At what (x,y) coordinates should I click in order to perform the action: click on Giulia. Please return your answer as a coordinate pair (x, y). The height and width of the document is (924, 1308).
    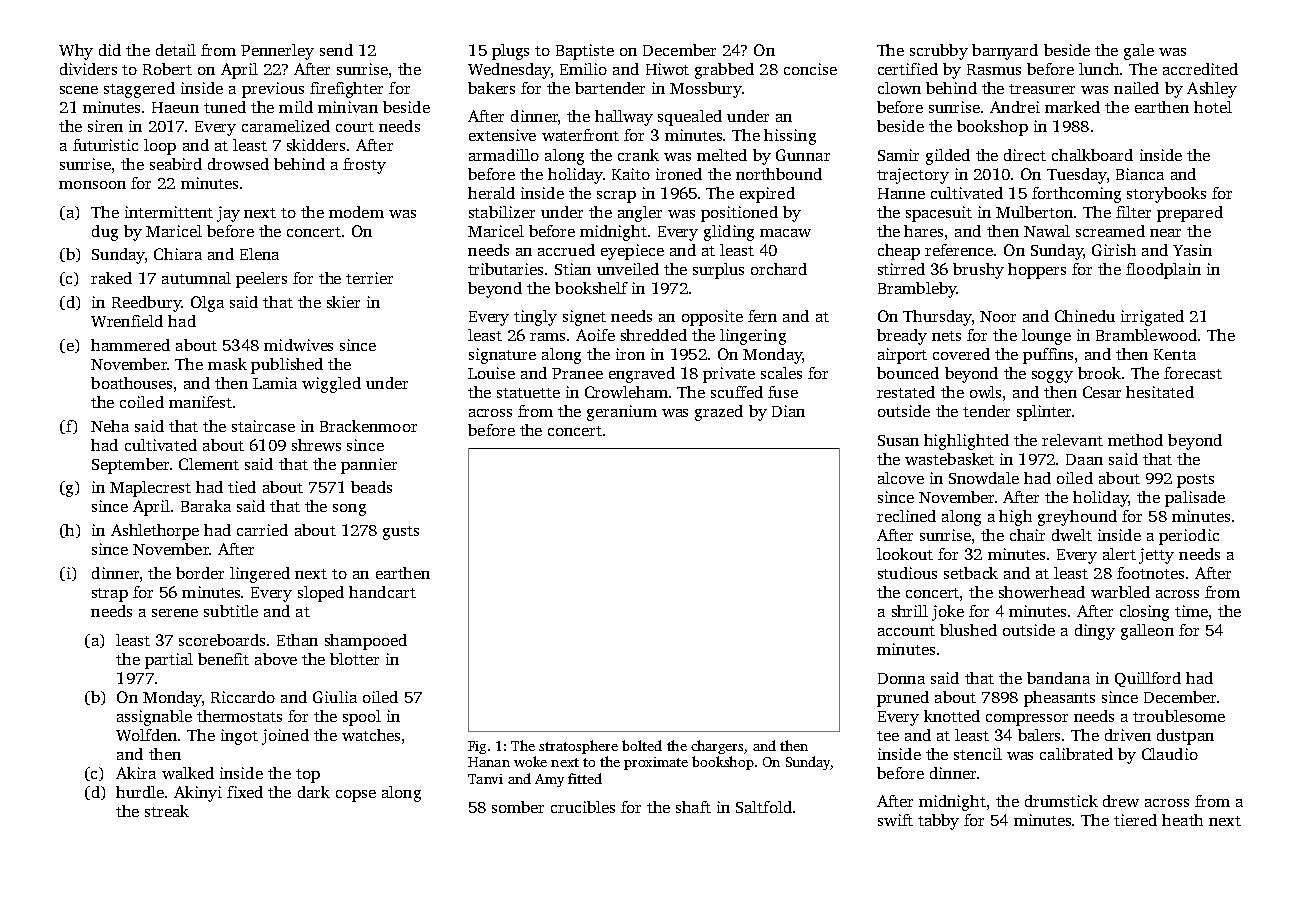
    Looking at the image, I should click on (335, 697).
